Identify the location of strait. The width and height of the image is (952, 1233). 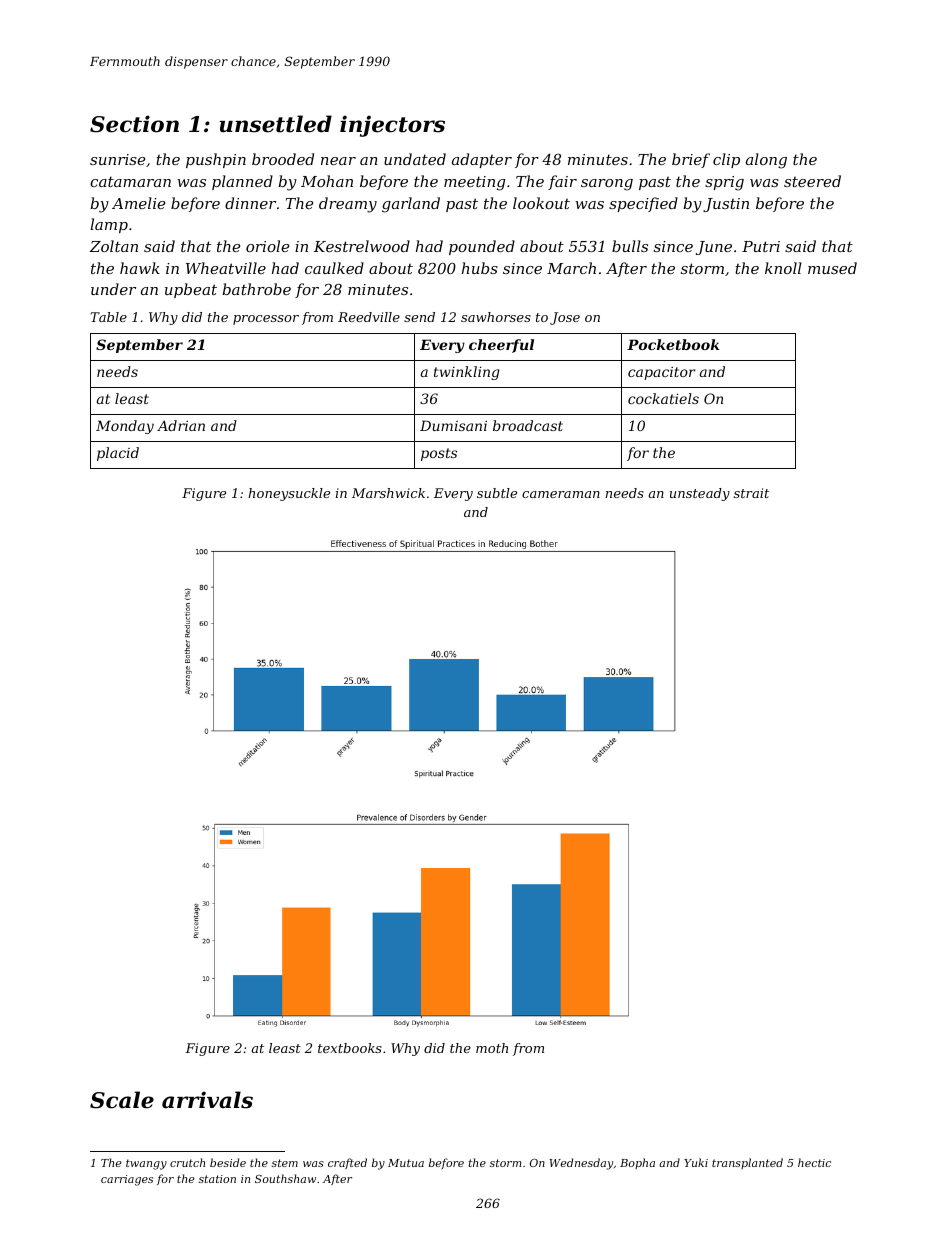
(751, 493).
